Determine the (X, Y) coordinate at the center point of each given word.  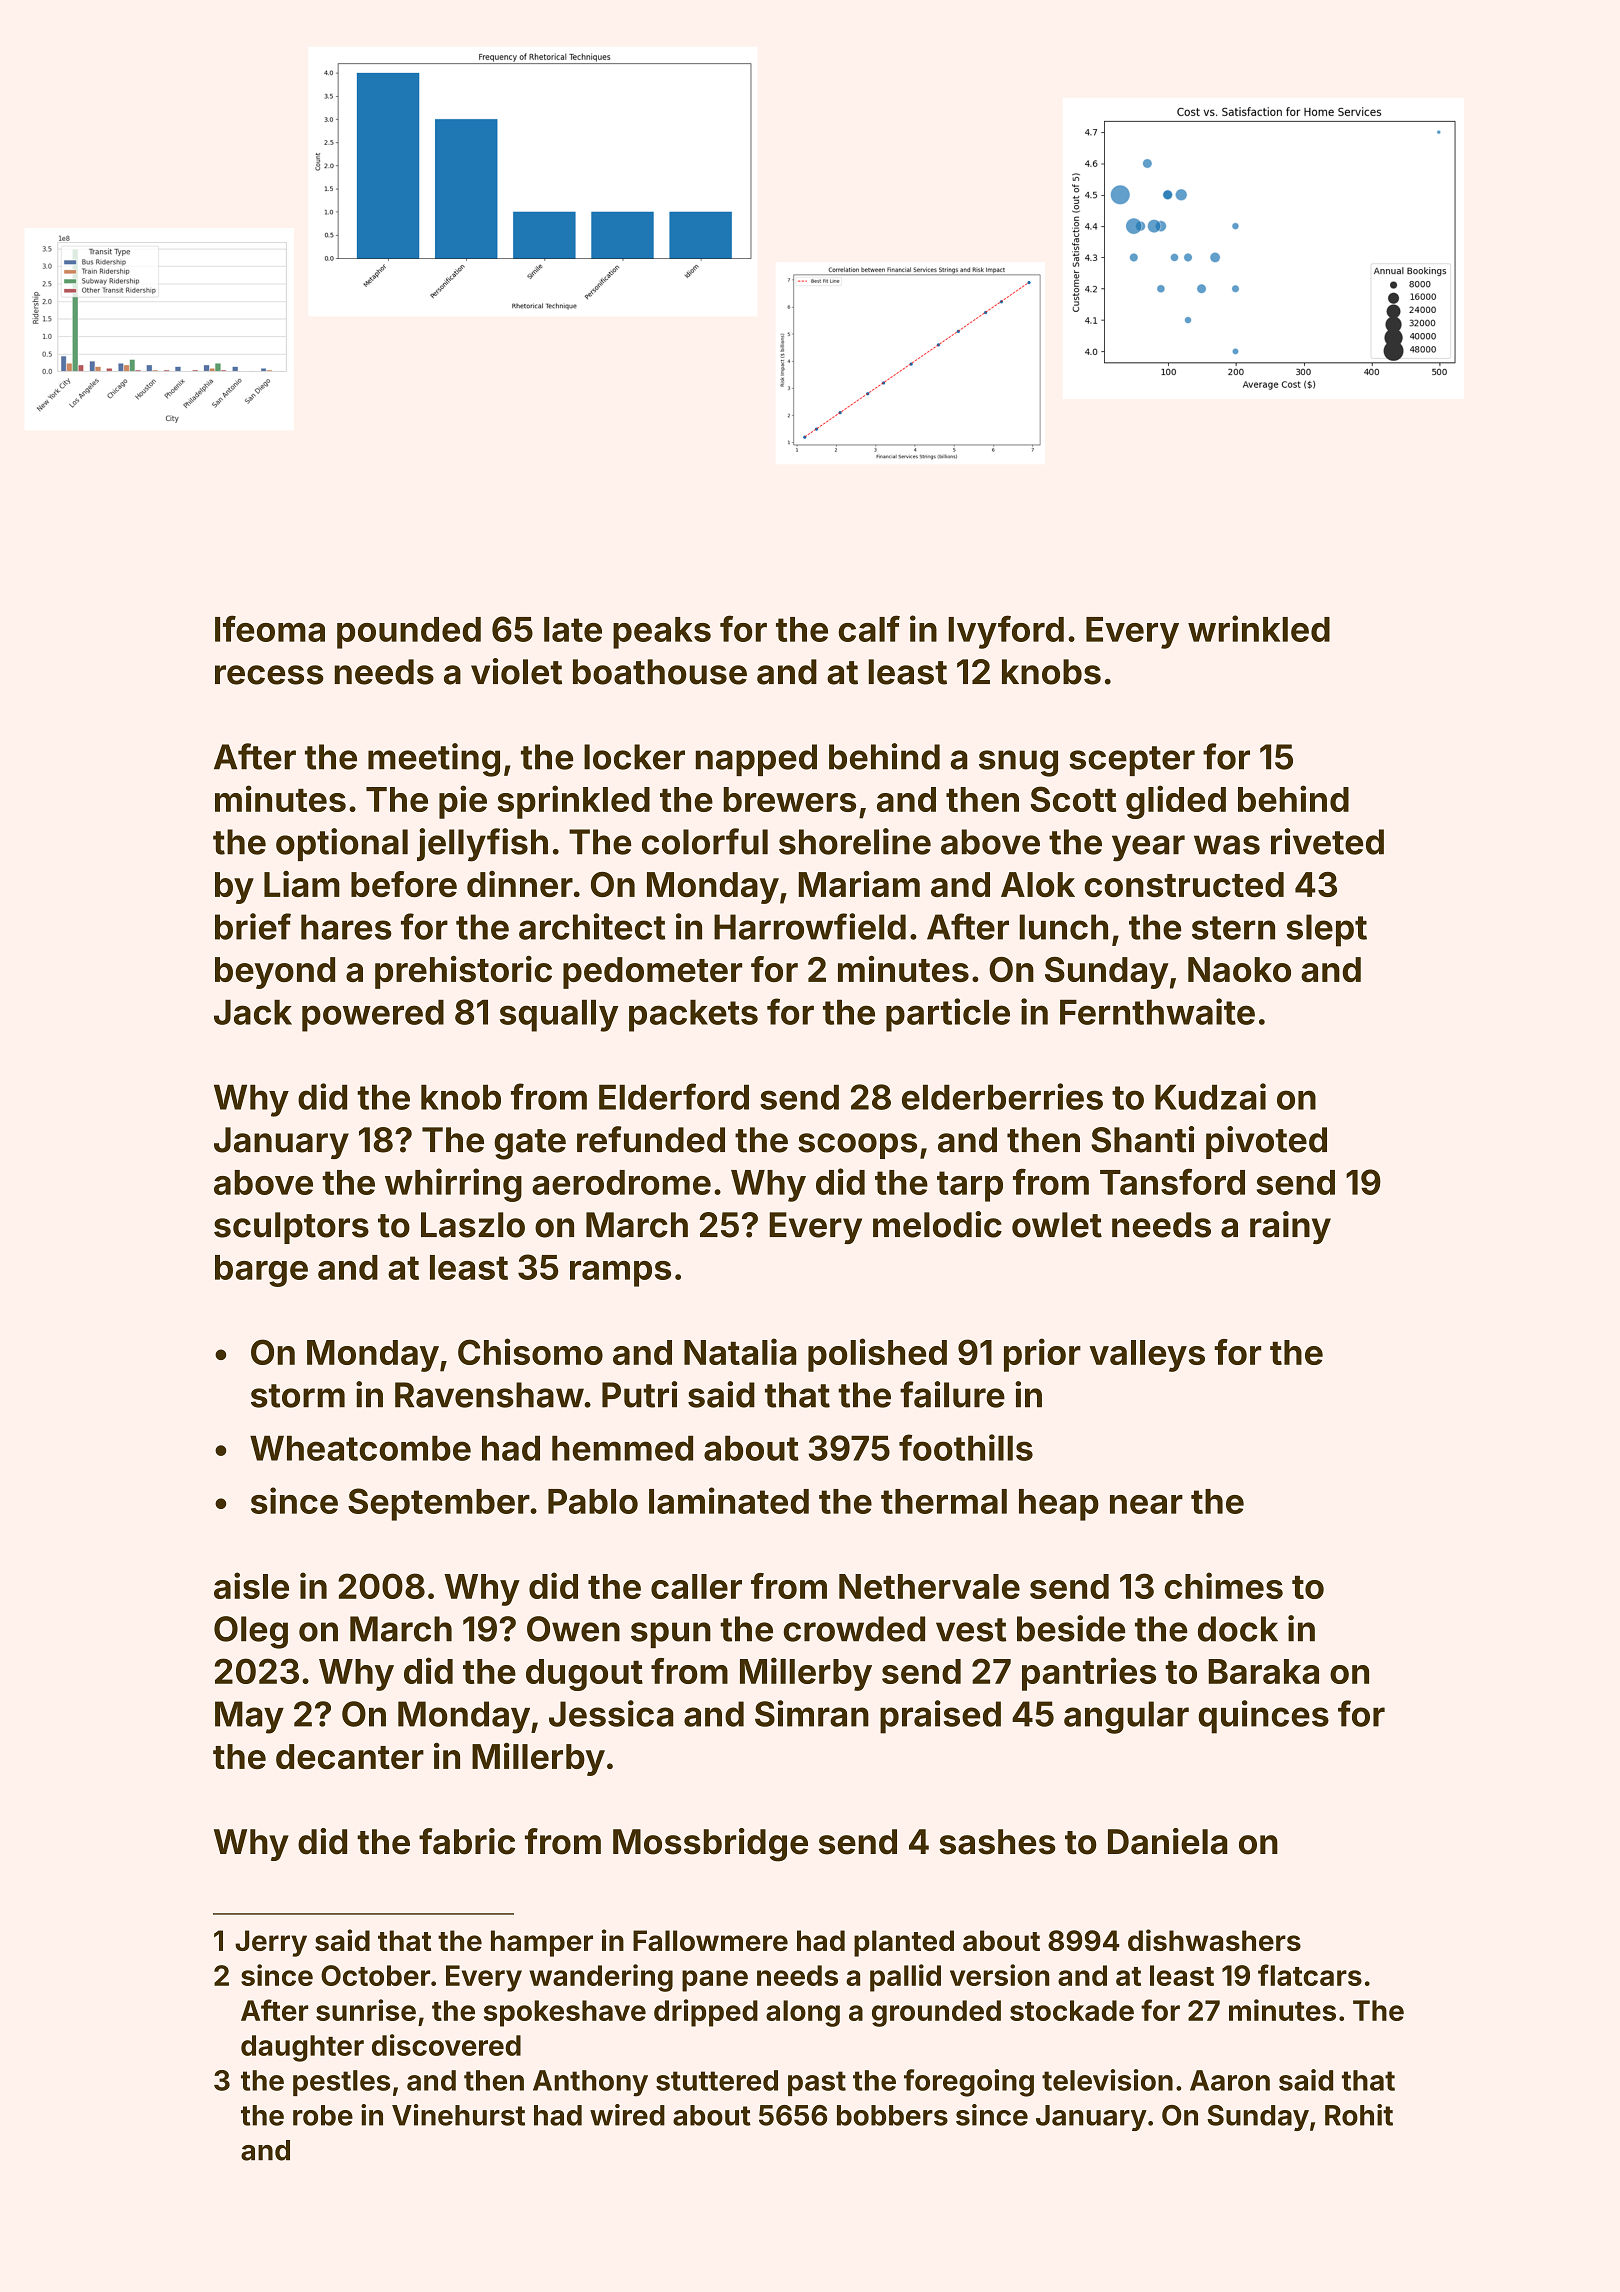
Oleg (251, 1632)
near (1146, 1504)
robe (323, 2115)
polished (877, 1355)
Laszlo (473, 1225)
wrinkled (1259, 628)
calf (869, 628)
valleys (1147, 1356)
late (573, 629)
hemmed (622, 1448)
